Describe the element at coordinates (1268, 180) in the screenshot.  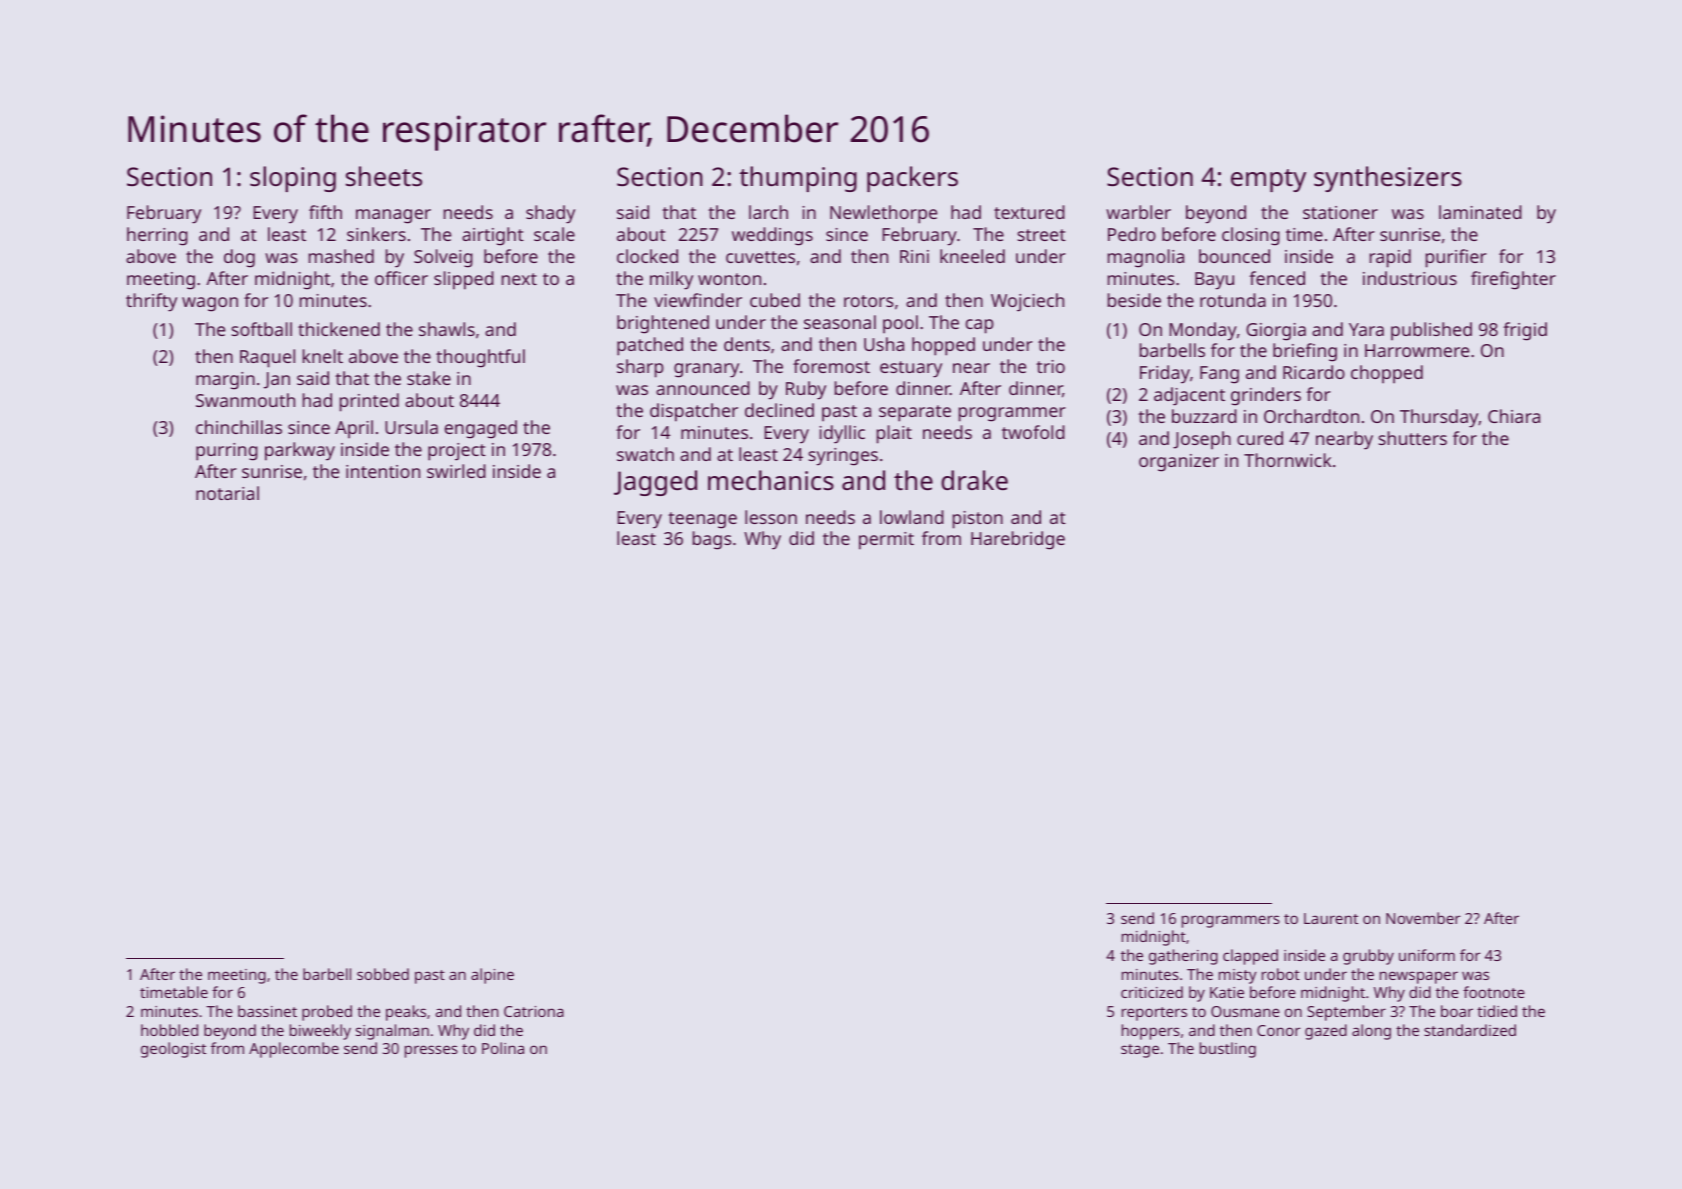
I see `empty` at that location.
